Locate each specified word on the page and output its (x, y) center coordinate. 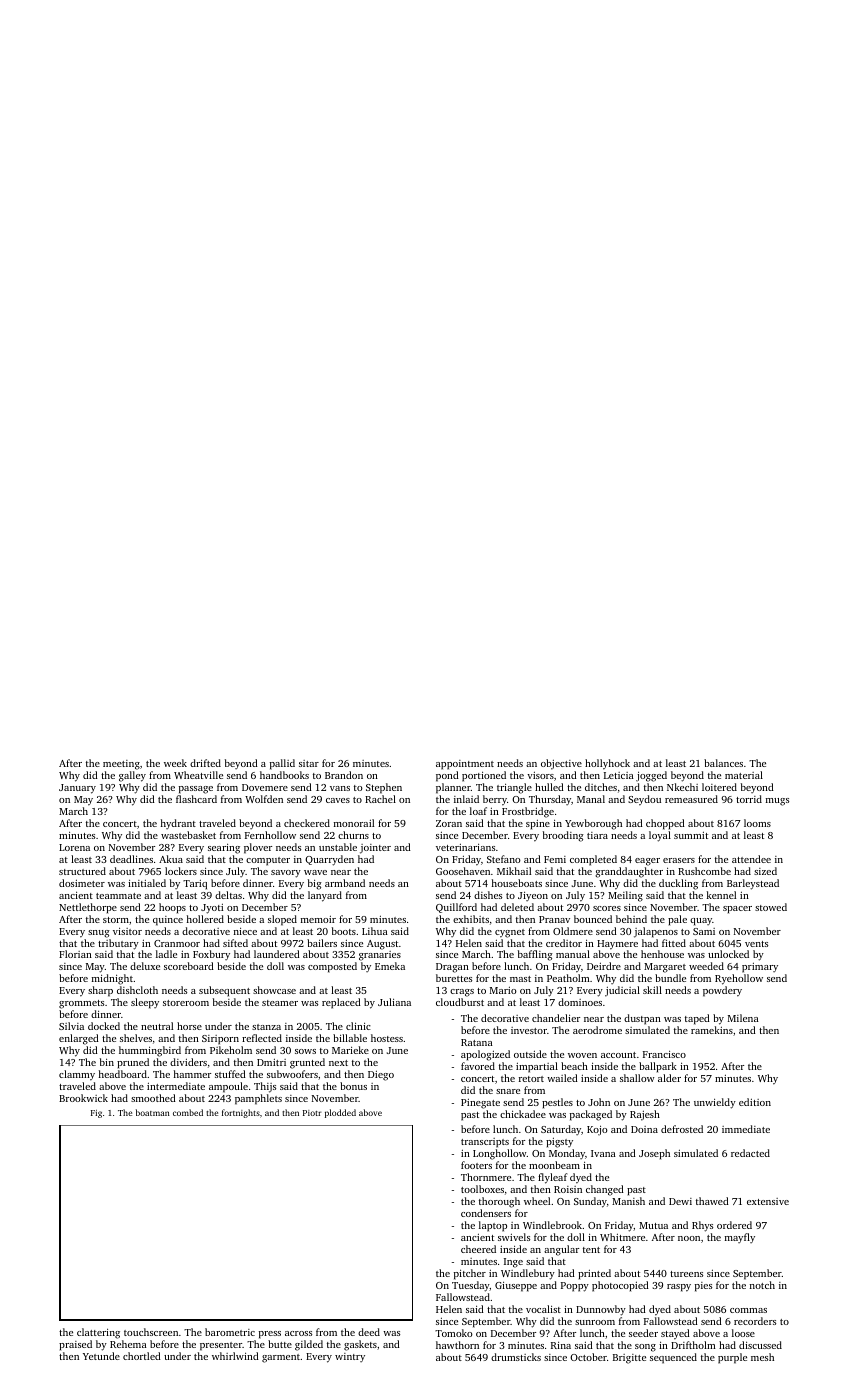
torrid (749, 799)
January (77, 789)
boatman (153, 1112)
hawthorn (457, 1345)
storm (116, 920)
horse (189, 1026)
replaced (341, 1003)
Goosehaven (463, 871)
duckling (678, 884)
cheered (478, 1249)
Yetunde (101, 1356)
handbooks (284, 775)
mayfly (740, 1238)
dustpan (642, 1019)
